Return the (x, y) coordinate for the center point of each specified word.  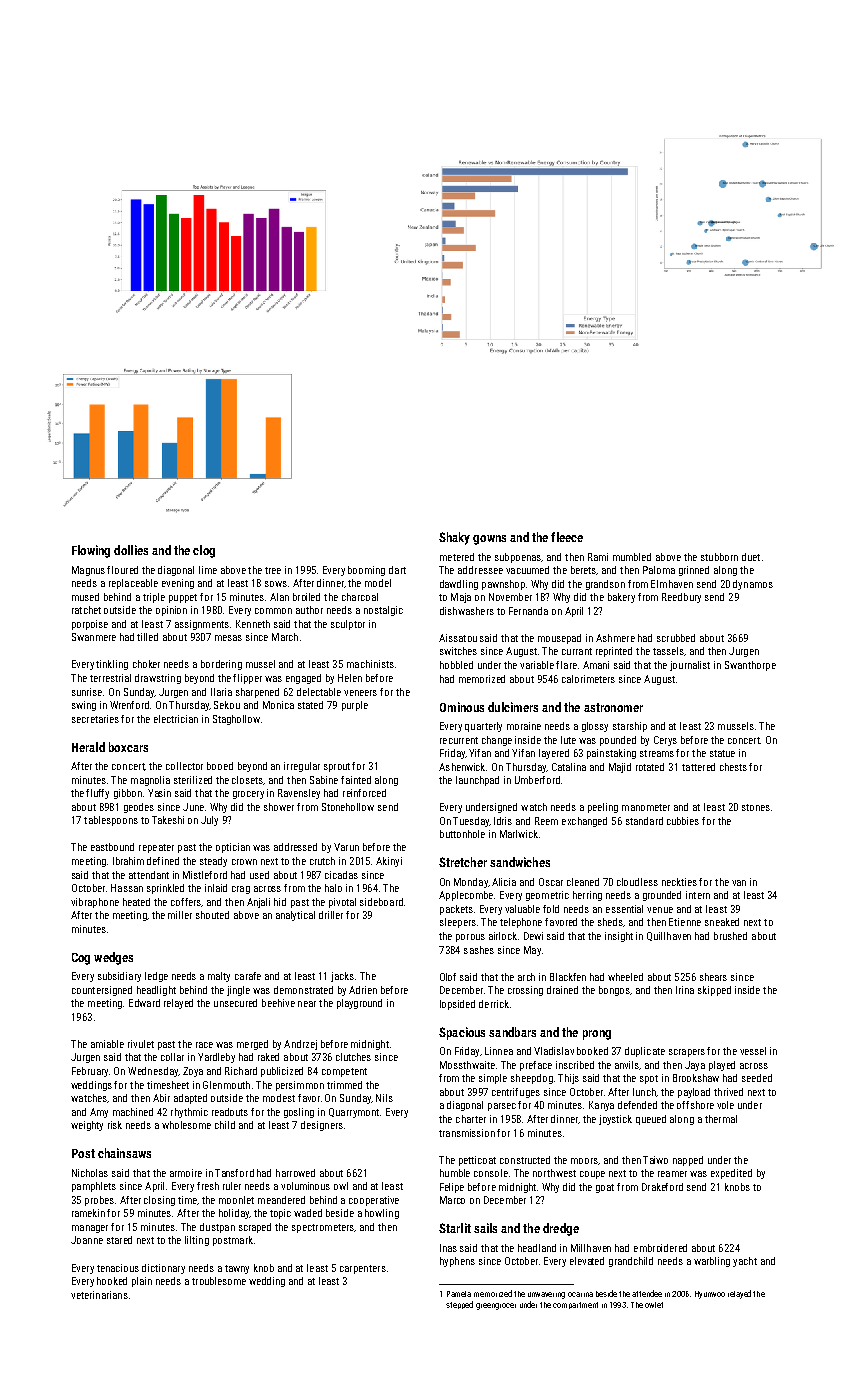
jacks (342, 977)
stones (756, 807)
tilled (147, 637)
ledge (156, 977)
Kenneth (253, 624)
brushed (730, 936)
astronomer (613, 707)
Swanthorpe (750, 666)
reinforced (364, 793)
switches (458, 651)
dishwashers (467, 611)
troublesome (219, 1281)
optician (233, 848)
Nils (384, 1098)
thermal (721, 1119)
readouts (230, 1112)
